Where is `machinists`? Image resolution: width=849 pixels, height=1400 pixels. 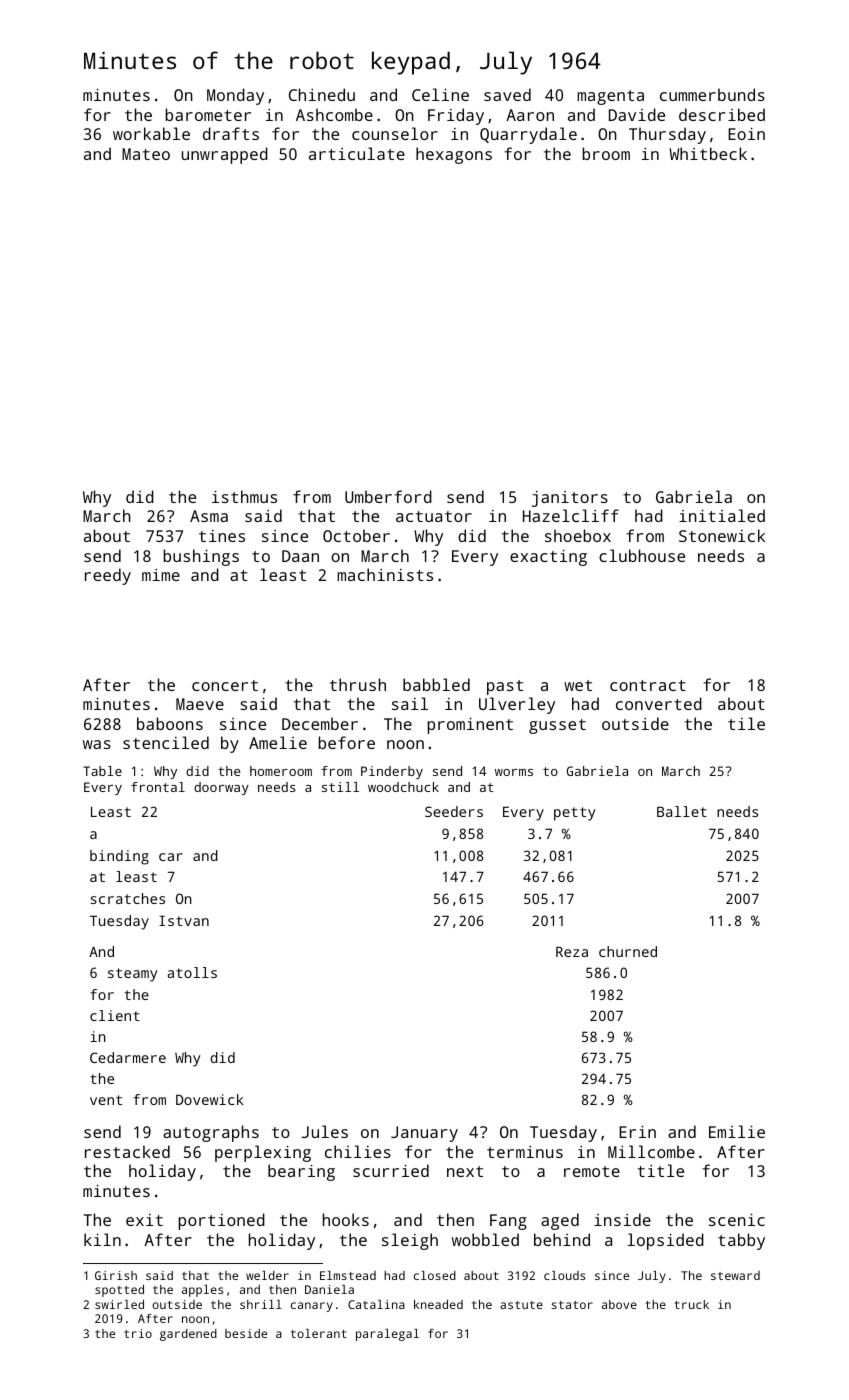
machinists is located at coordinates (385, 574).
